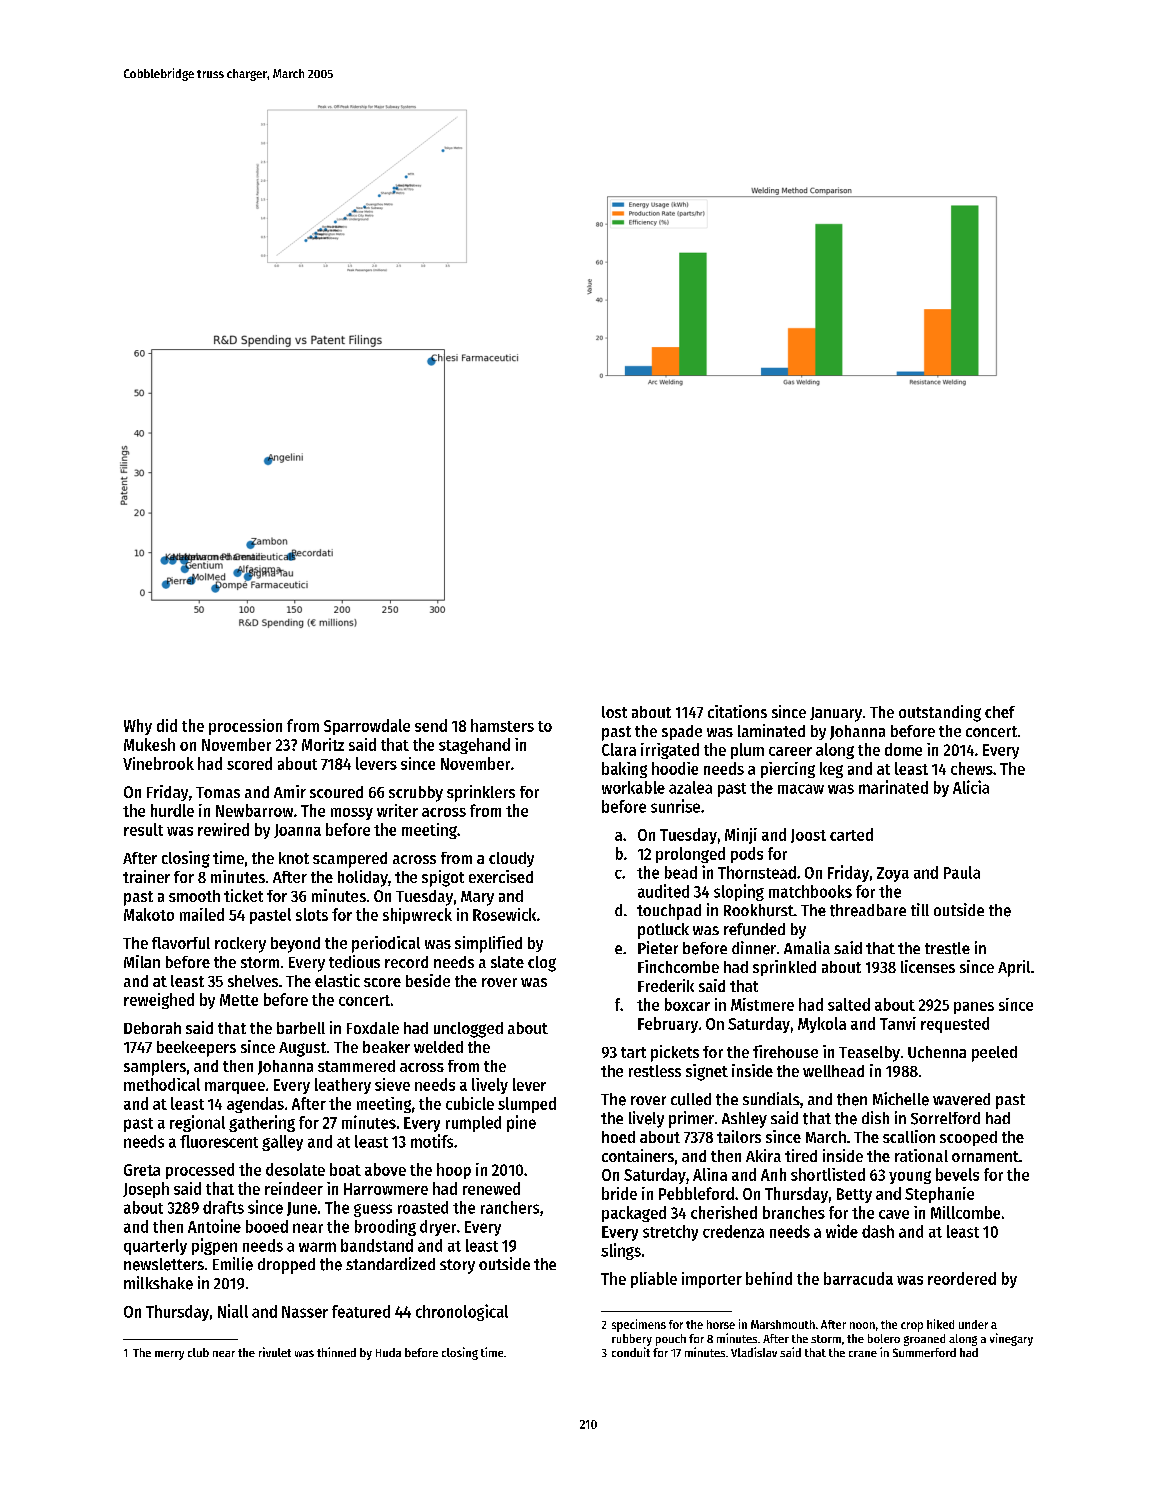 The width and height of the document is (1159, 1500). What do you see at coordinates (669, 912) in the document?
I see `touchpad` at bounding box center [669, 912].
